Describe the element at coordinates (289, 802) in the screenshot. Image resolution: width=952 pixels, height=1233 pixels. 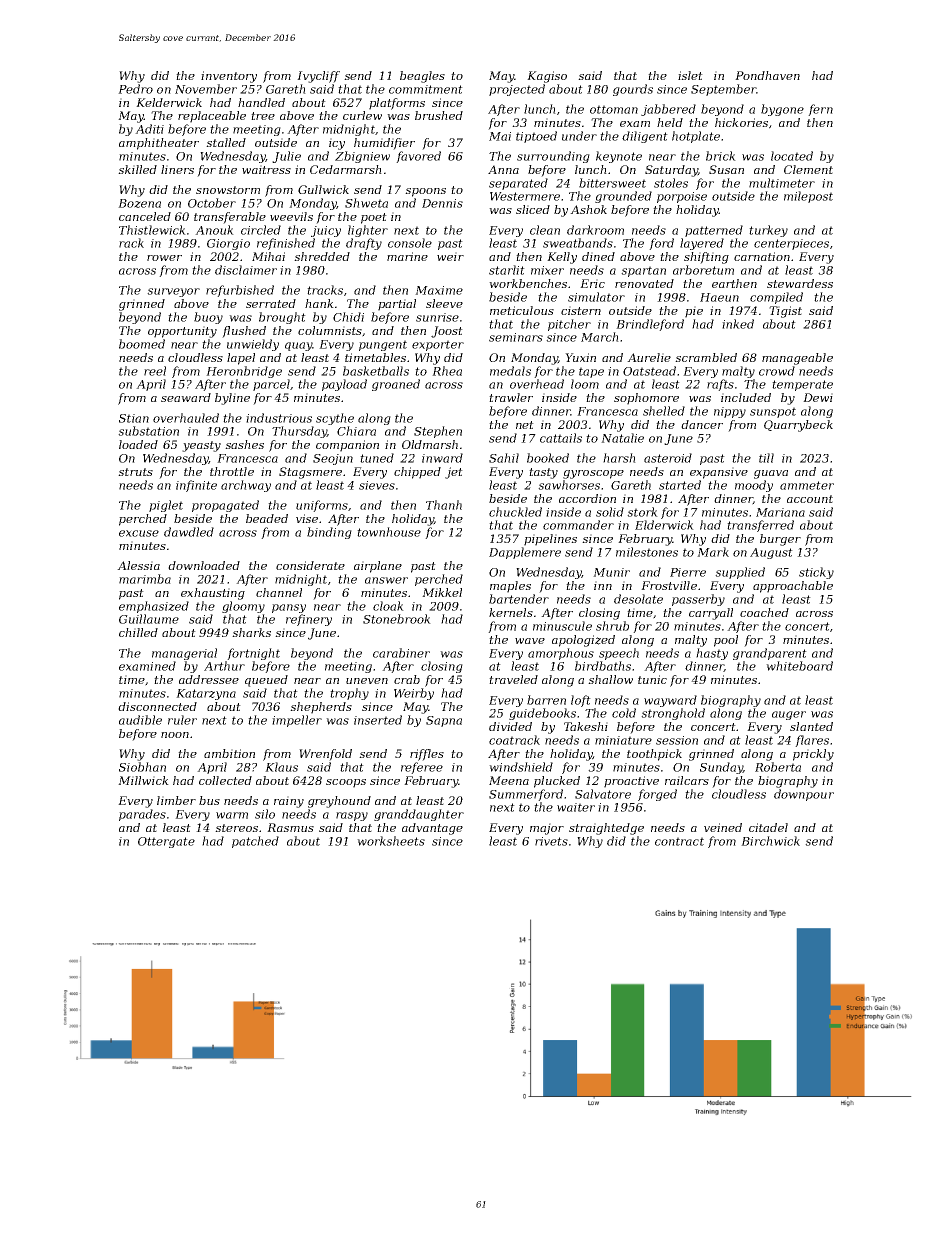
I see `rainy` at that location.
